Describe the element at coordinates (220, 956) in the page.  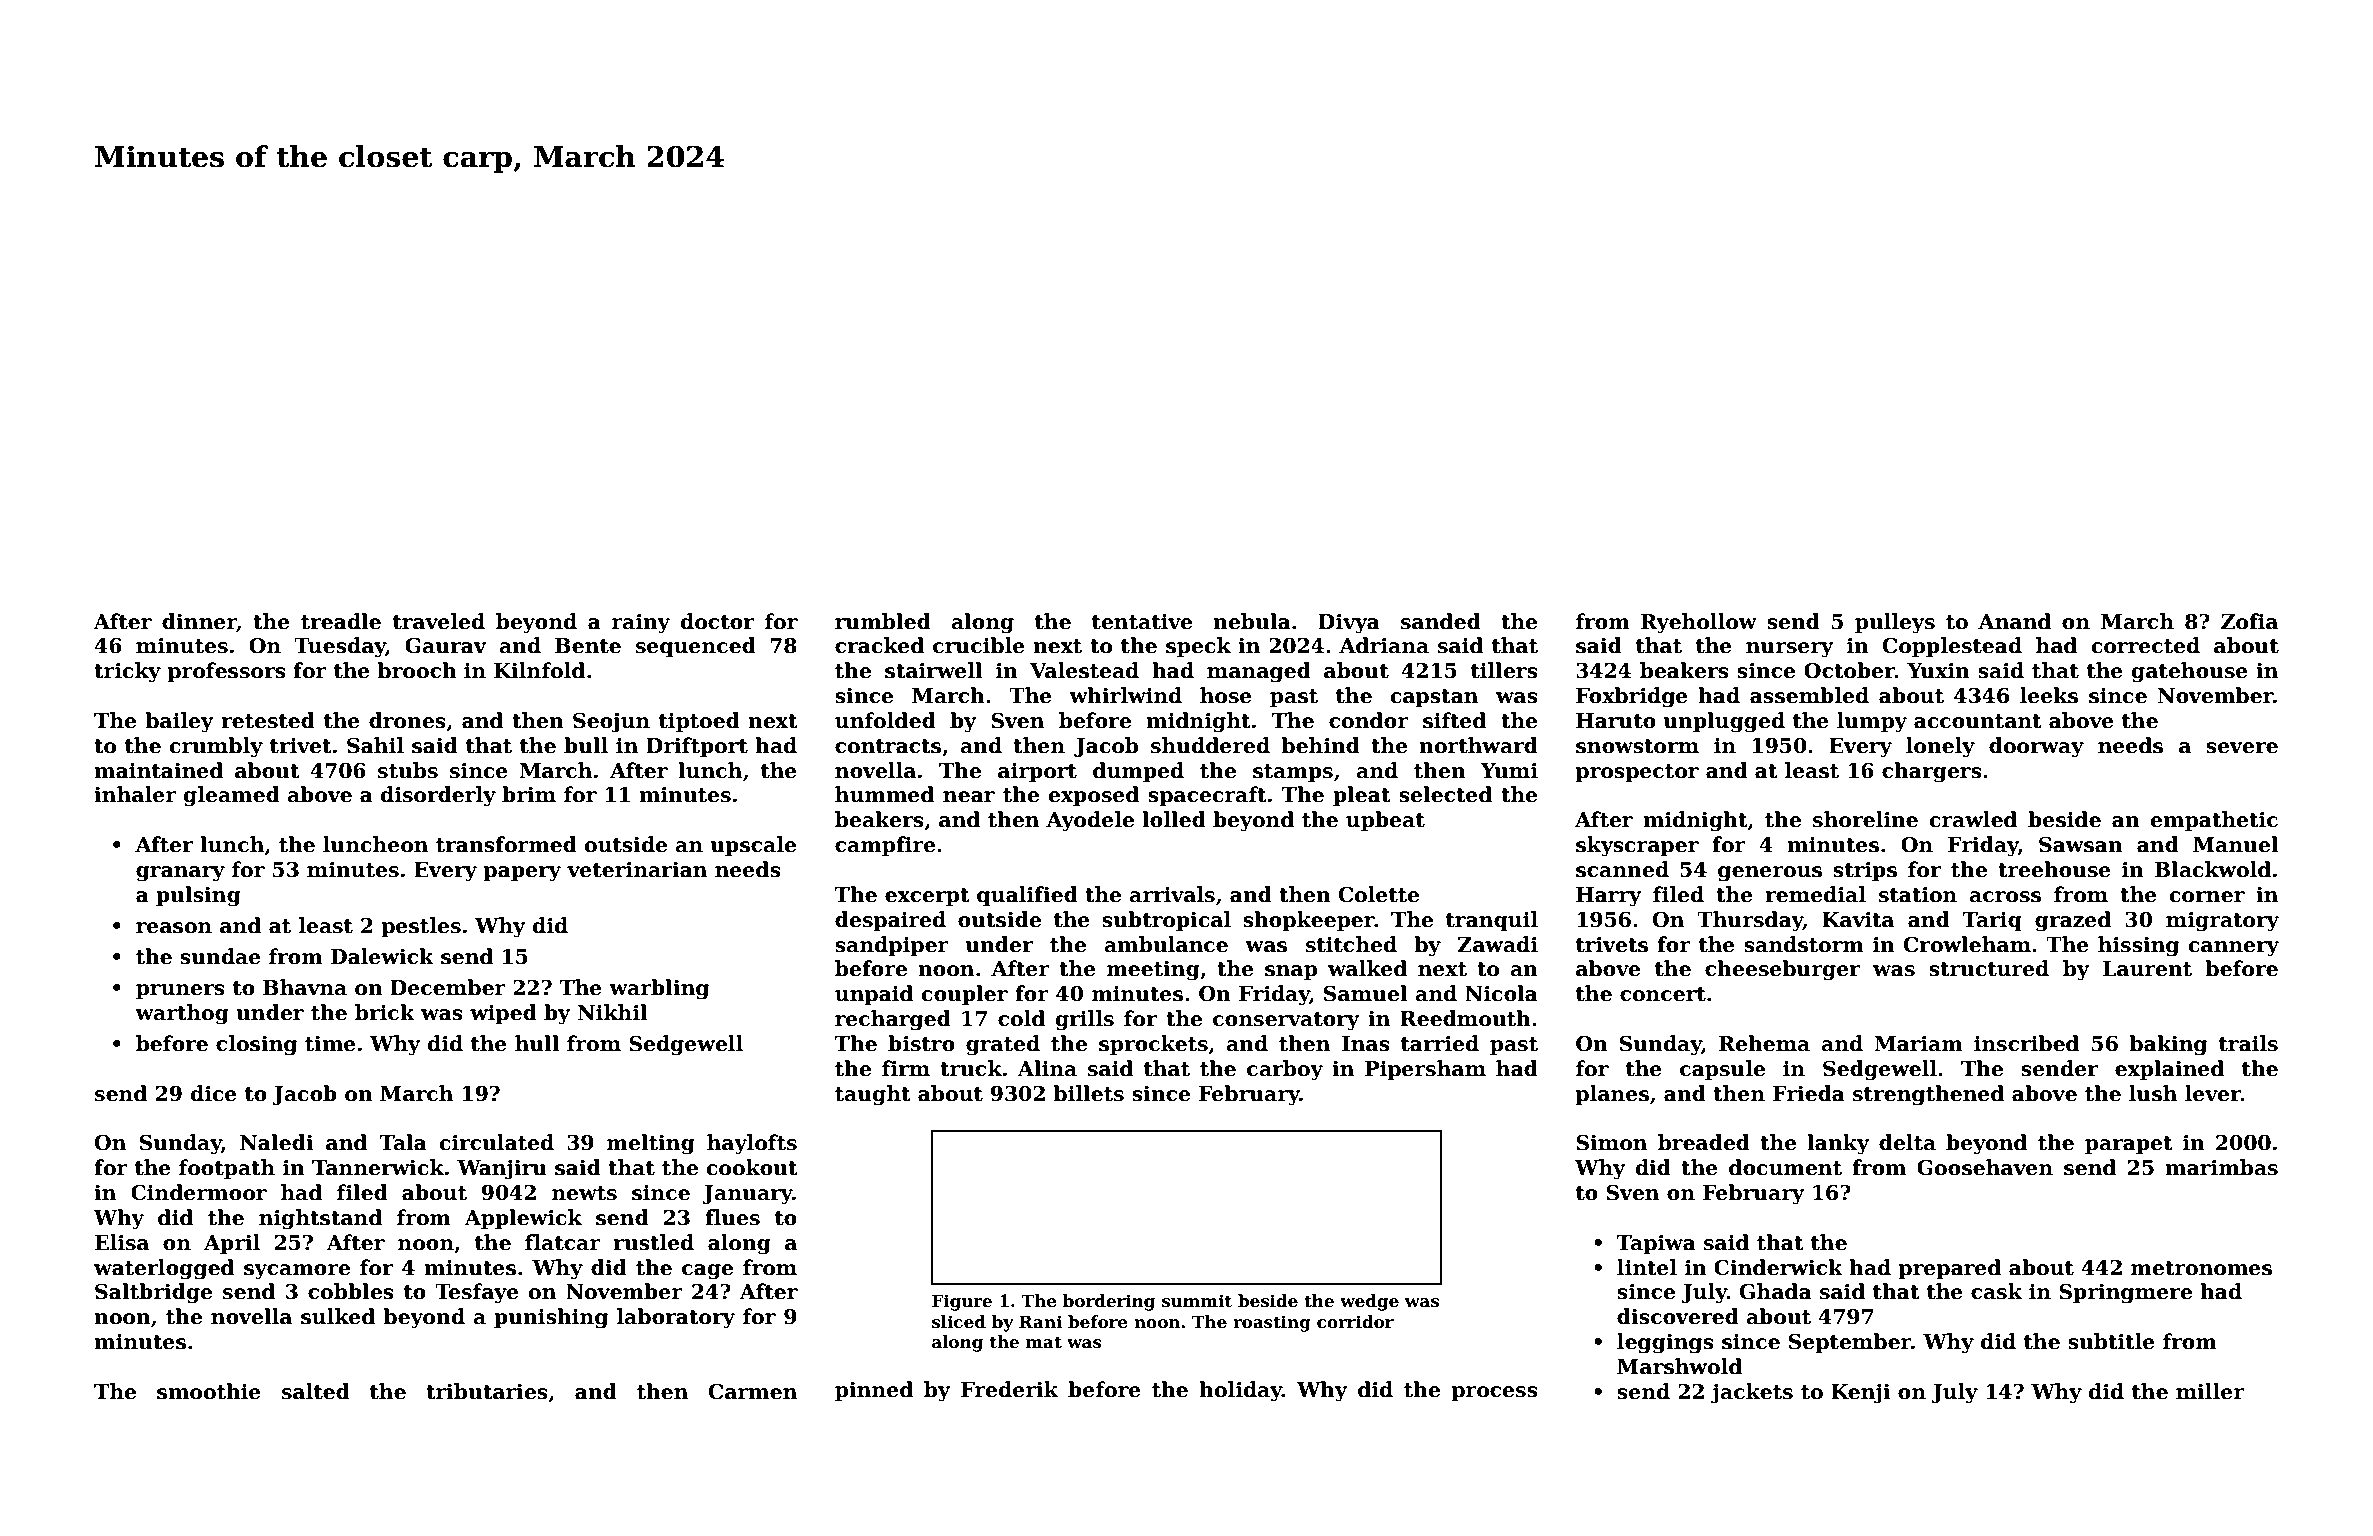
I see `sundae` at that location.
